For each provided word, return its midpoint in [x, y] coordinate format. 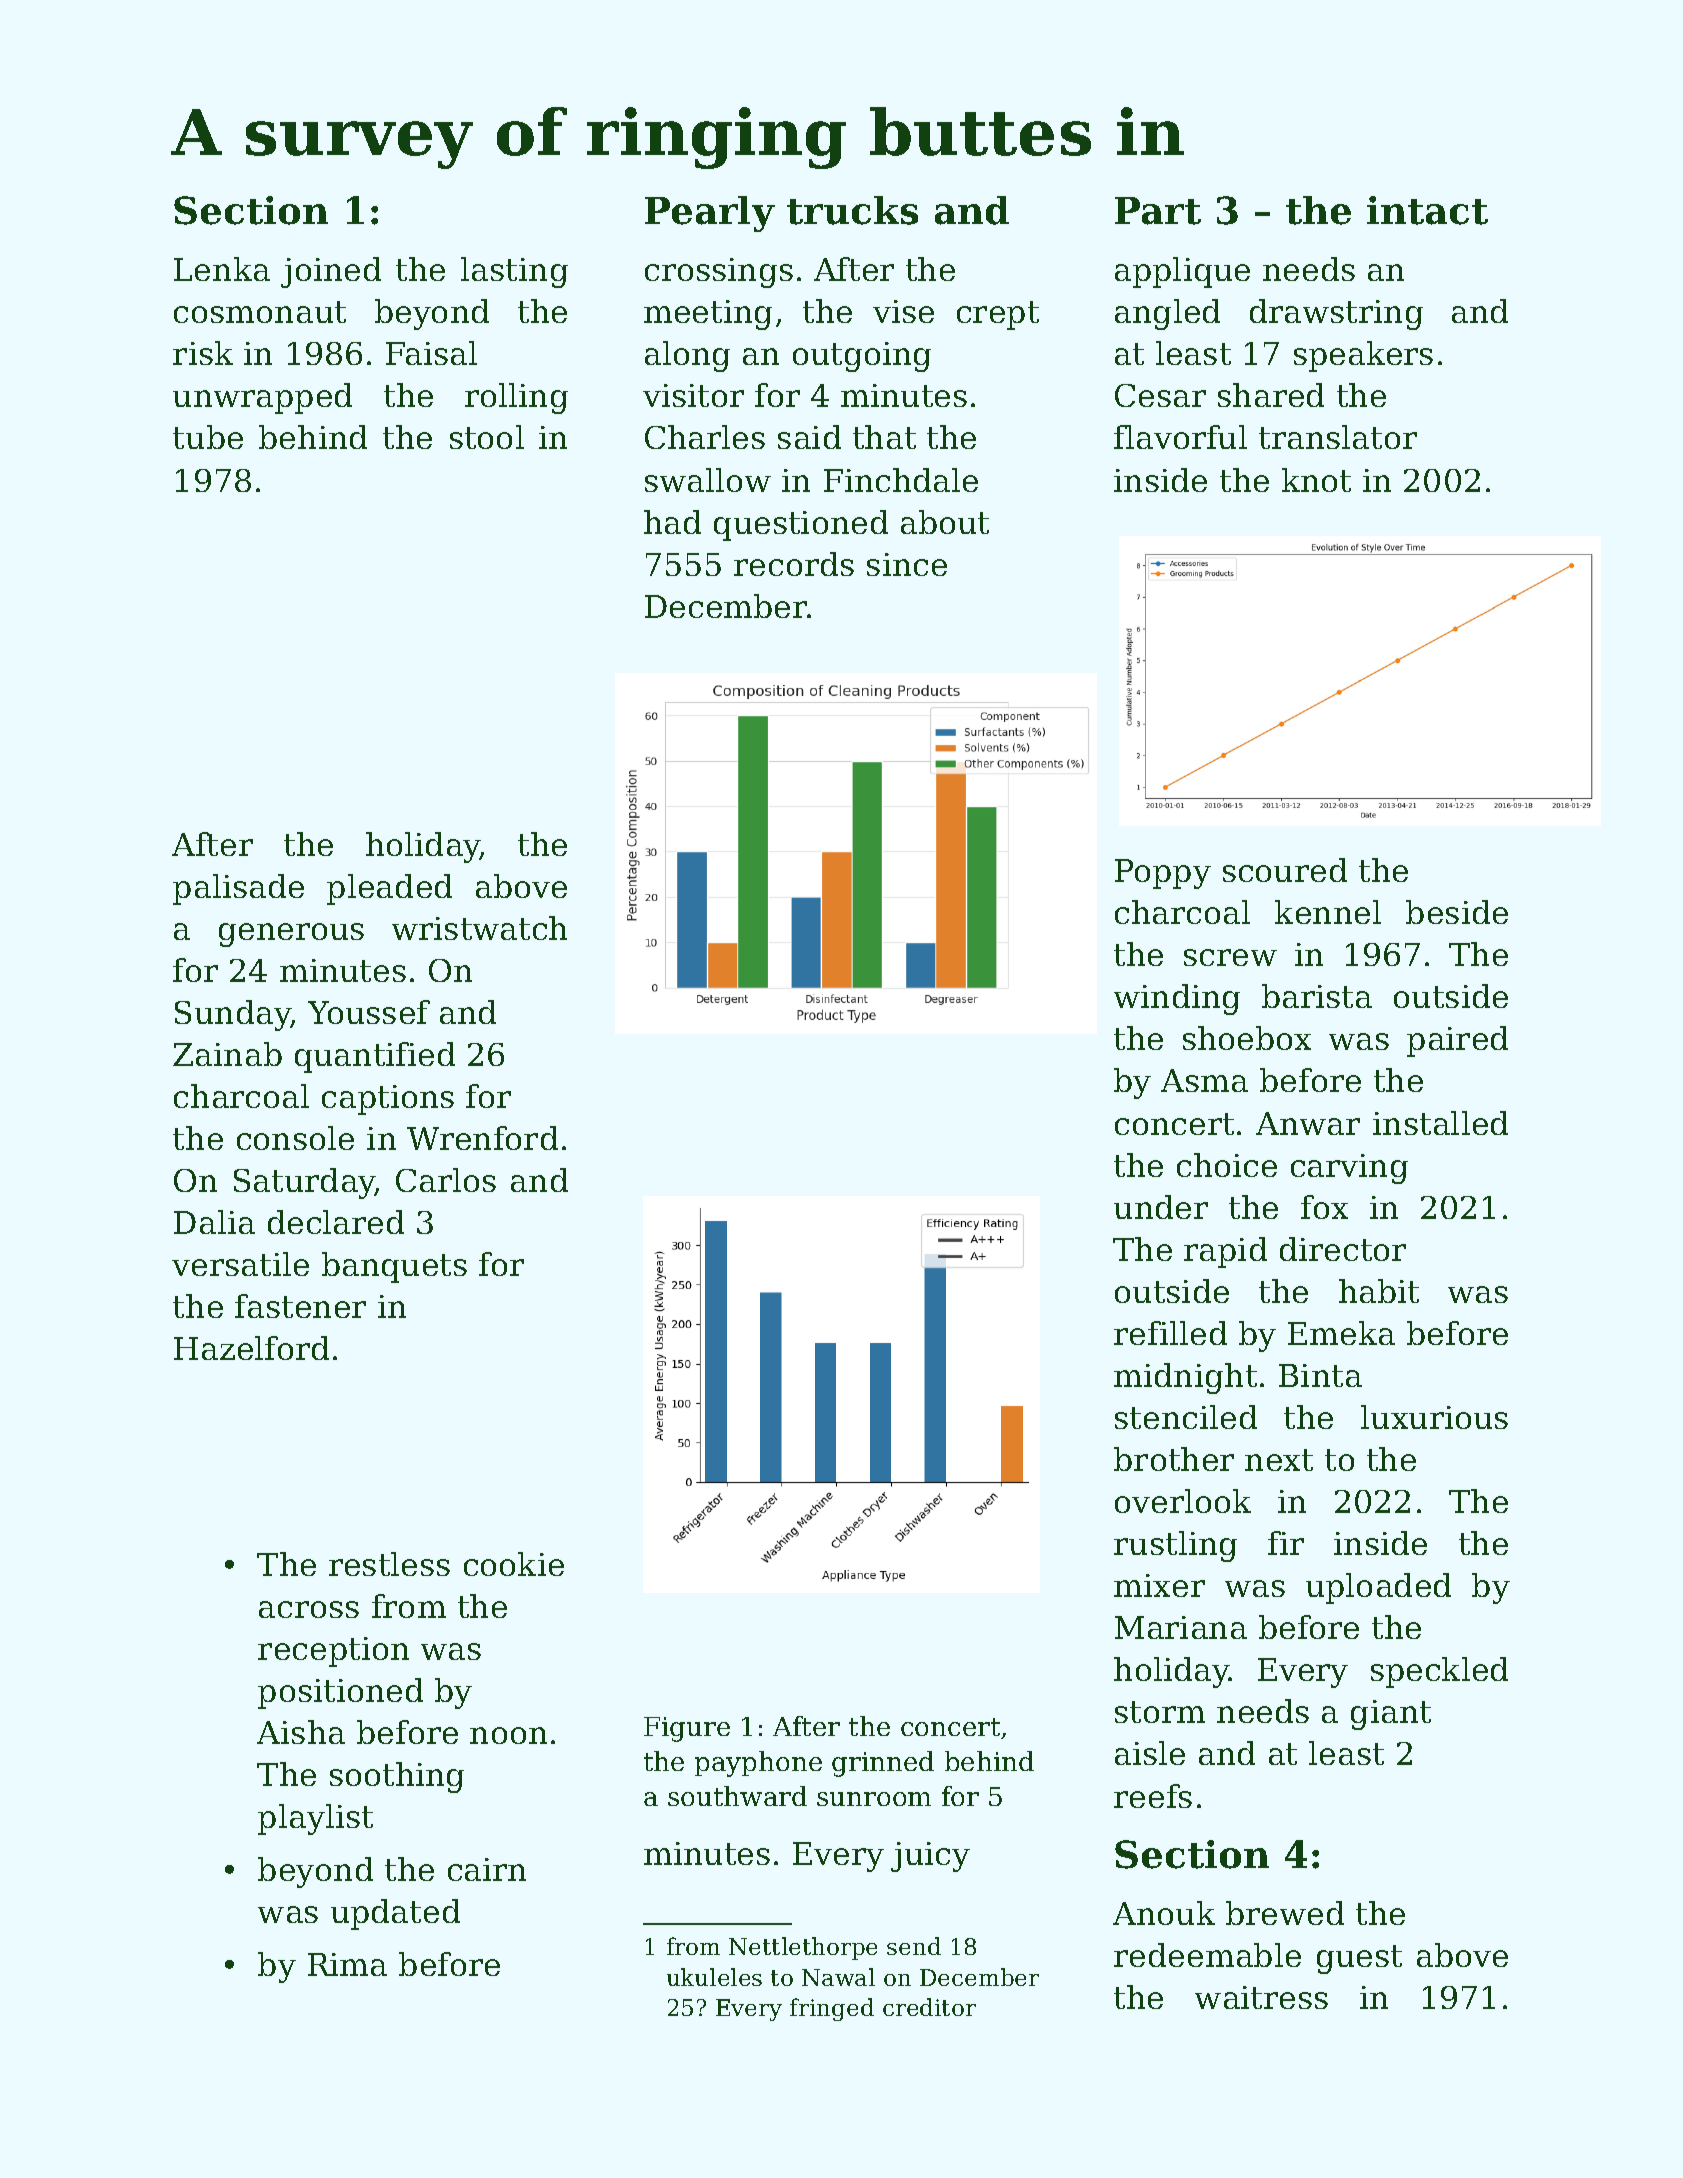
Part [1158, 211]
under [1161, 1207]
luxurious [1434, 1417]
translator [1338, 437]
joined [331, 272]
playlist [315, 1819]
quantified [375, 1057]
